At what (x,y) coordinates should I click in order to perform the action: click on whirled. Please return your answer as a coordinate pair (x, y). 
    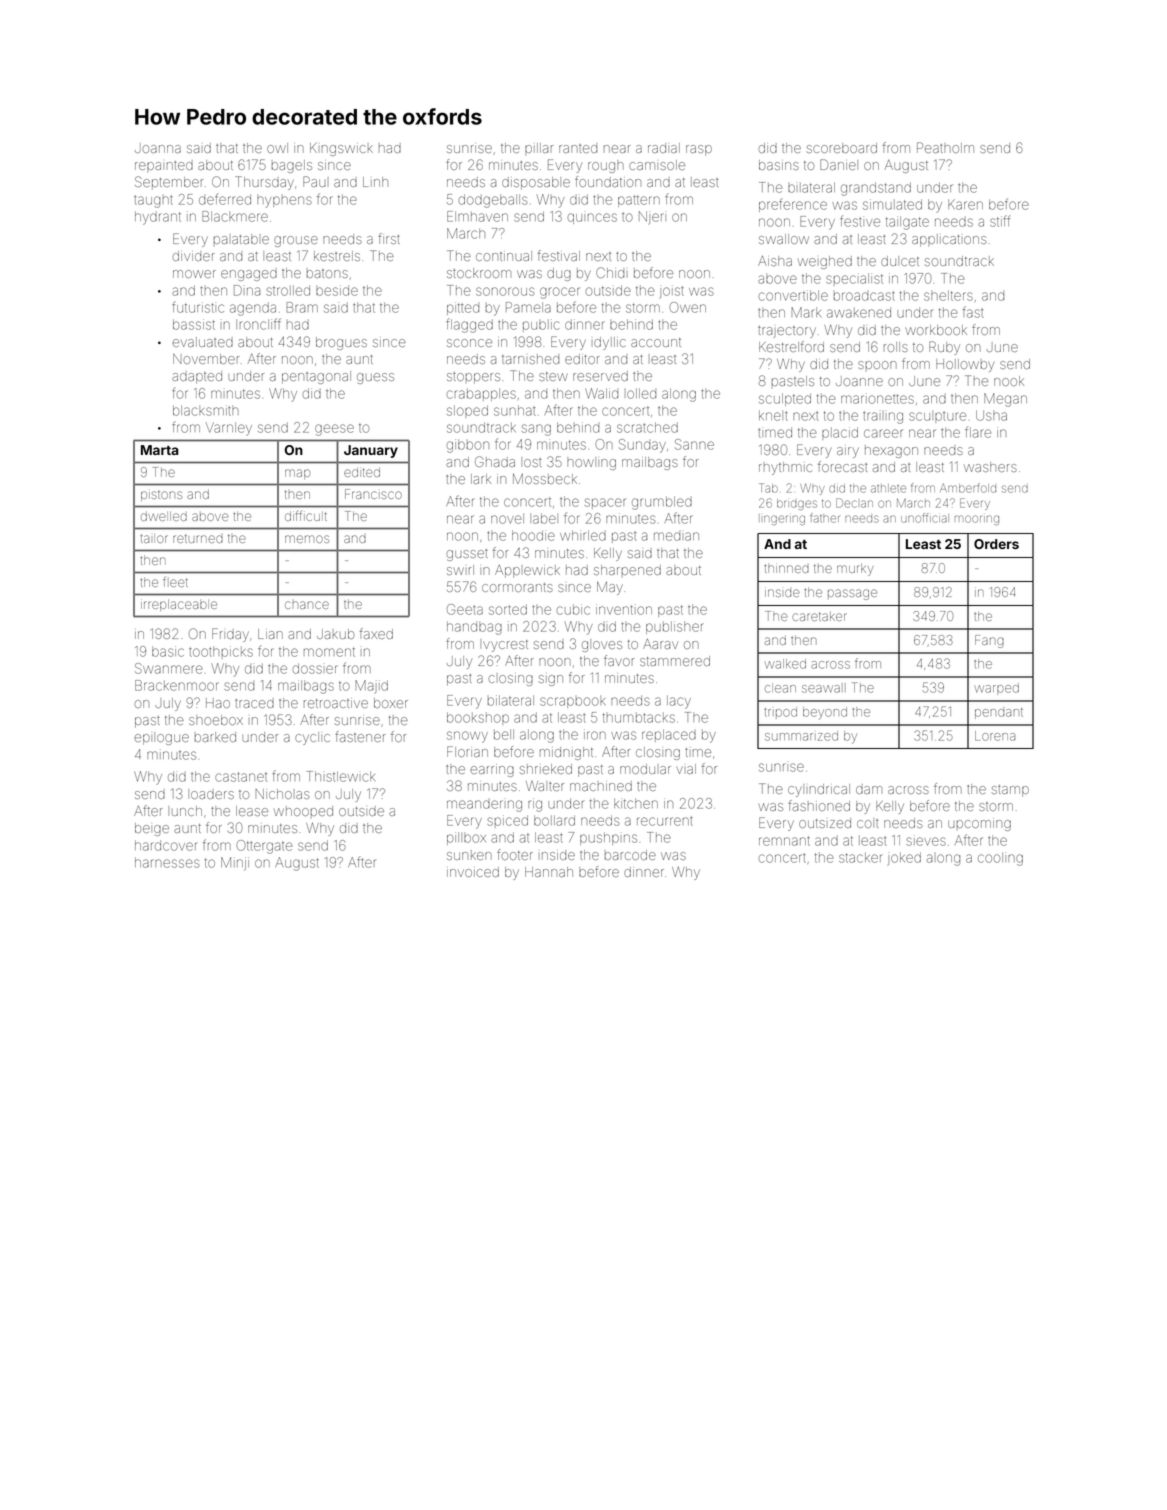
    Looking at the image, I should click on (583, 535).
